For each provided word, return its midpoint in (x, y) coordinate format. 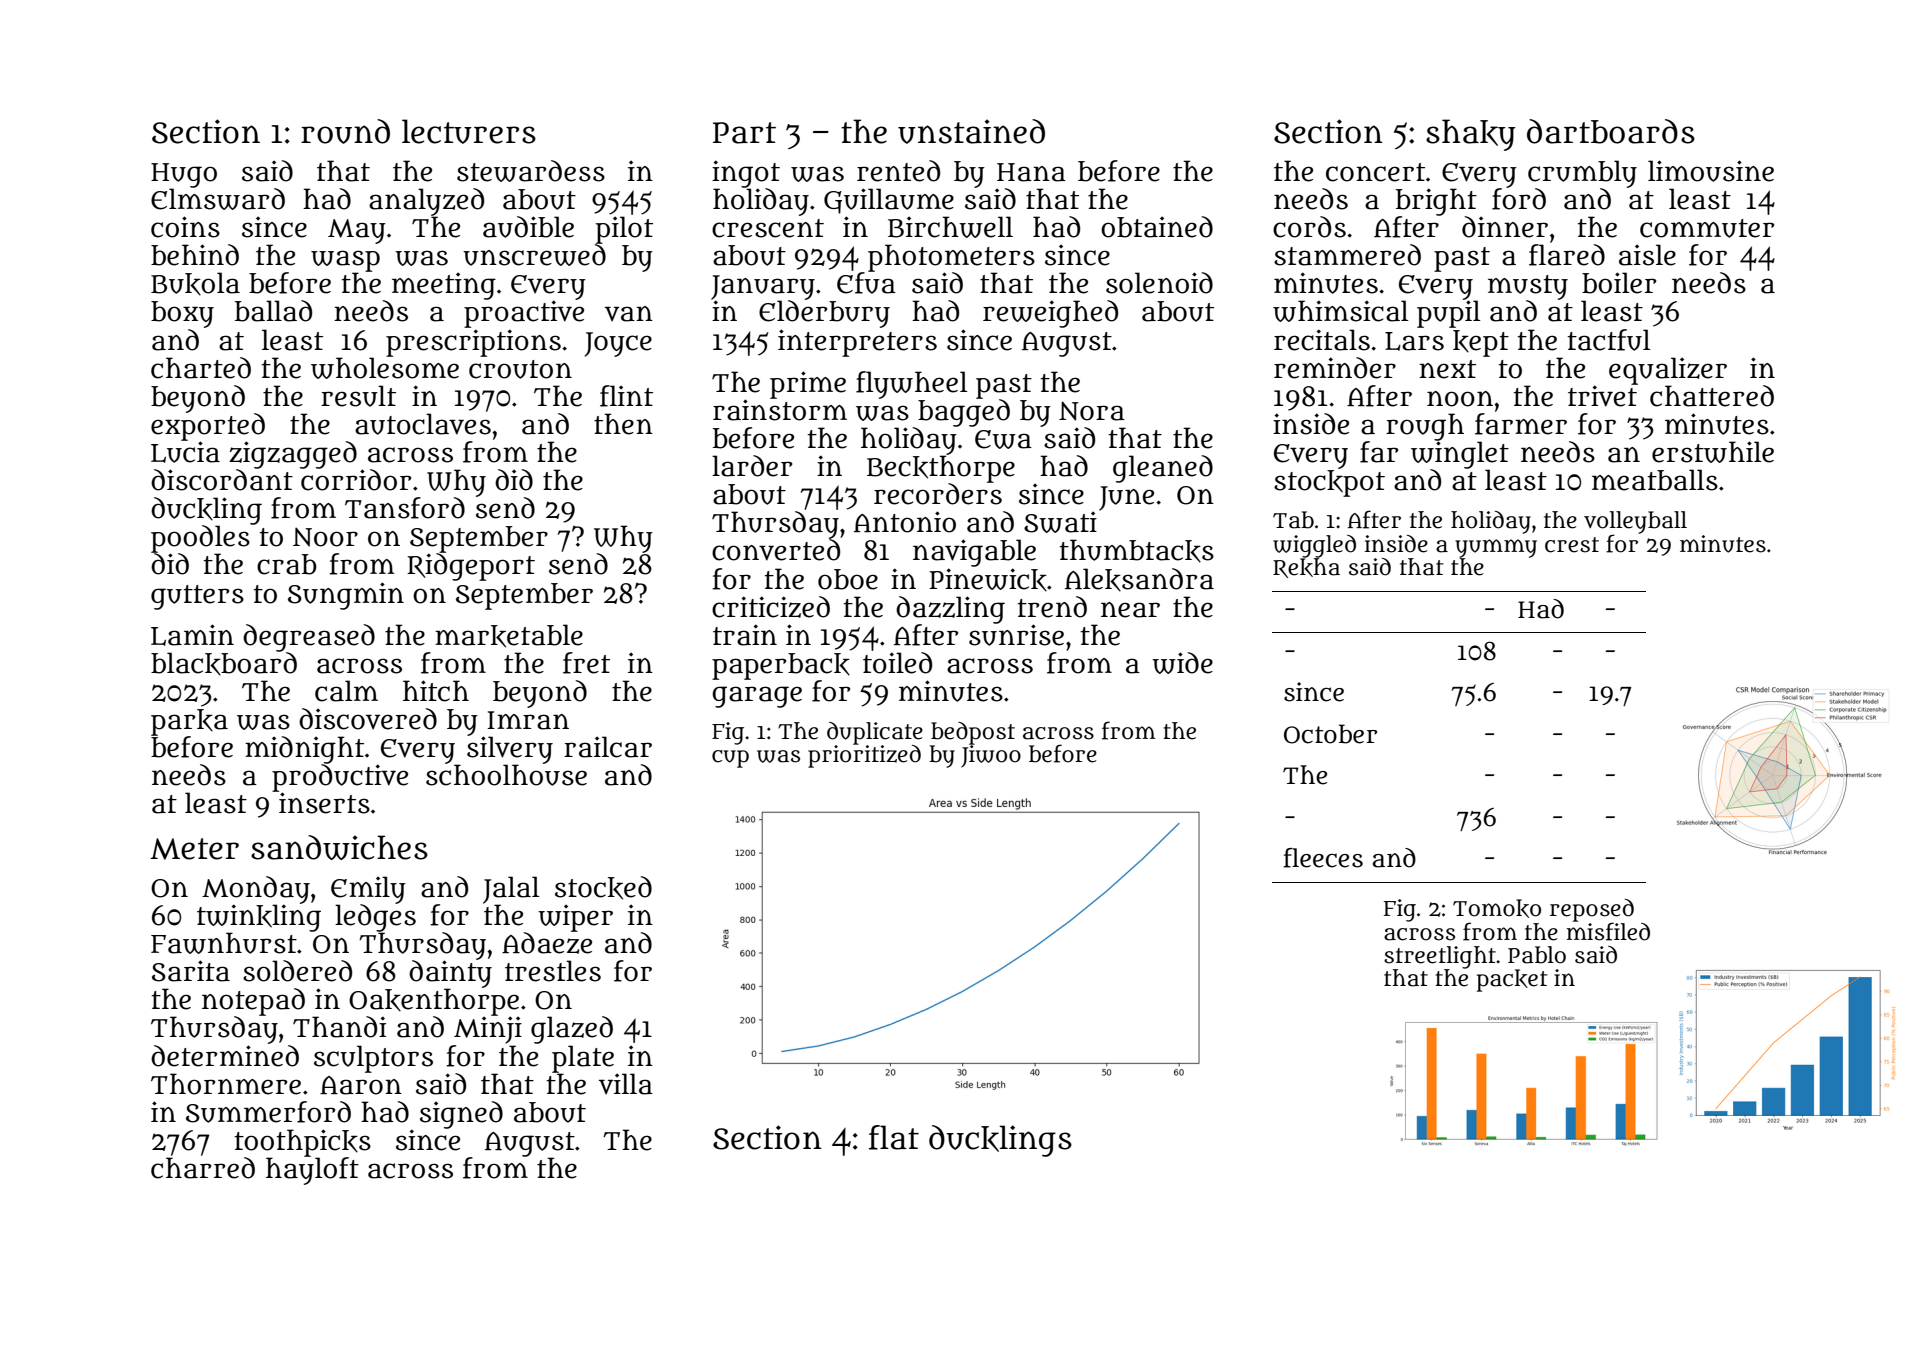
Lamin (192, 635)
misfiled (1608, 931)
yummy (1496, 548)
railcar (608, 747)
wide (1182, 663)
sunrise (1016, 635)
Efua (866, 283)
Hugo (184, 175)
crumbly (1582, 174)
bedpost (973, 733)
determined (225, 1056)
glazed (572, 1030)
